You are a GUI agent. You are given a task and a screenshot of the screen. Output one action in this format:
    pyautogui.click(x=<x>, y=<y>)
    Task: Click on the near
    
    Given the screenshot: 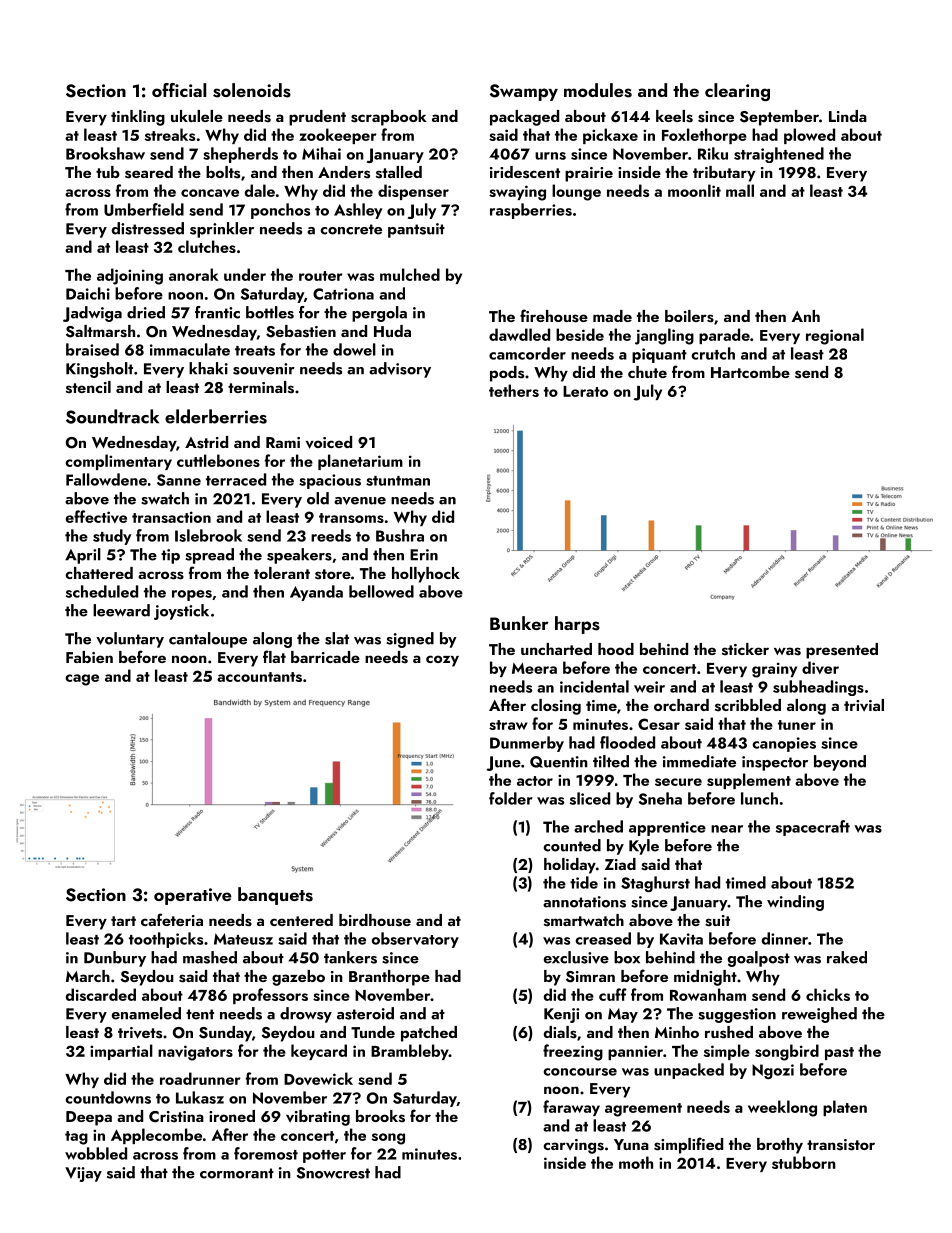 What is the action you would take?
    pyautogui.click(x=727, y=829)
